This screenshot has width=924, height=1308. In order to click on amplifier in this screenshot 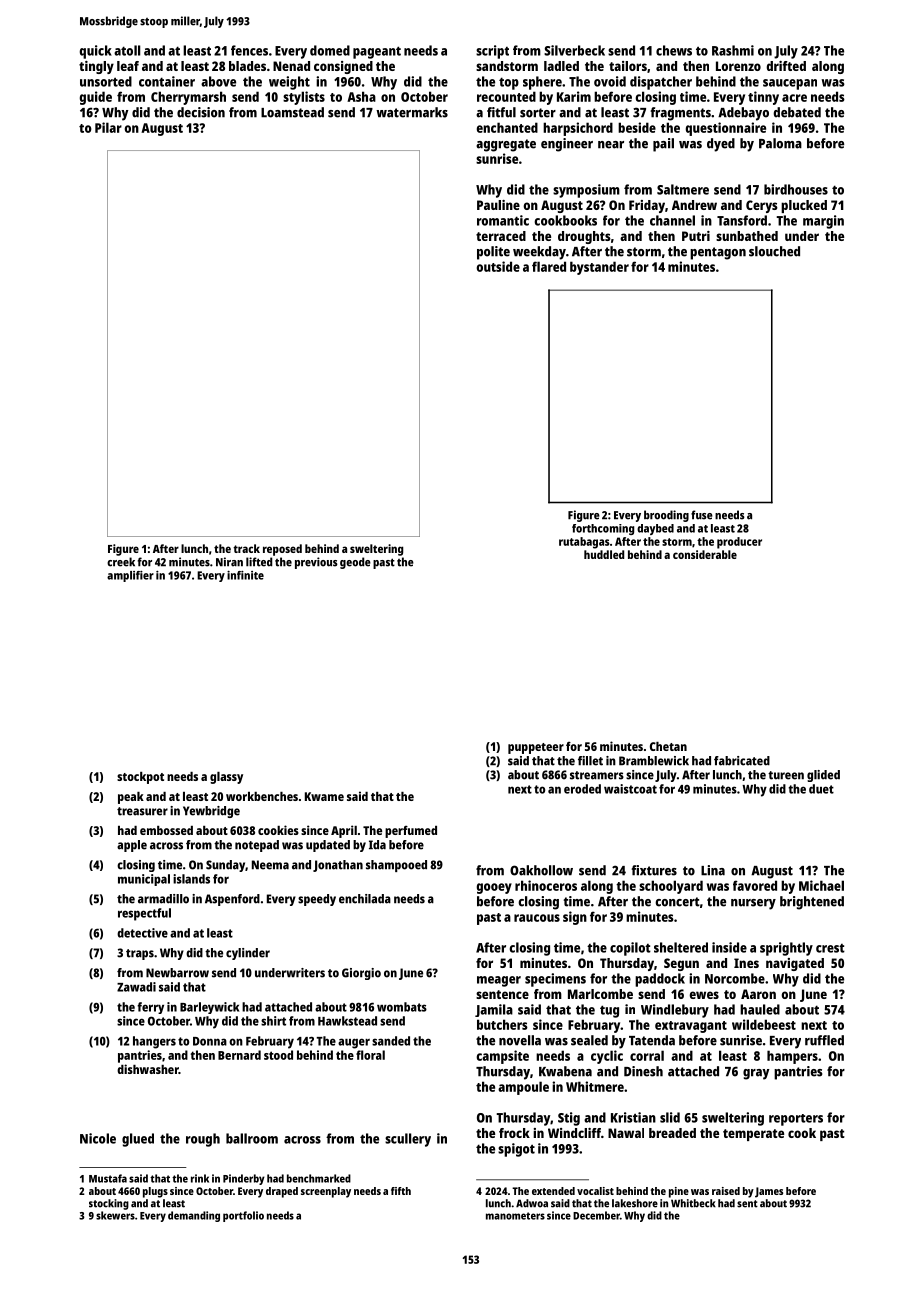, I will do `click(130, 576)`.
